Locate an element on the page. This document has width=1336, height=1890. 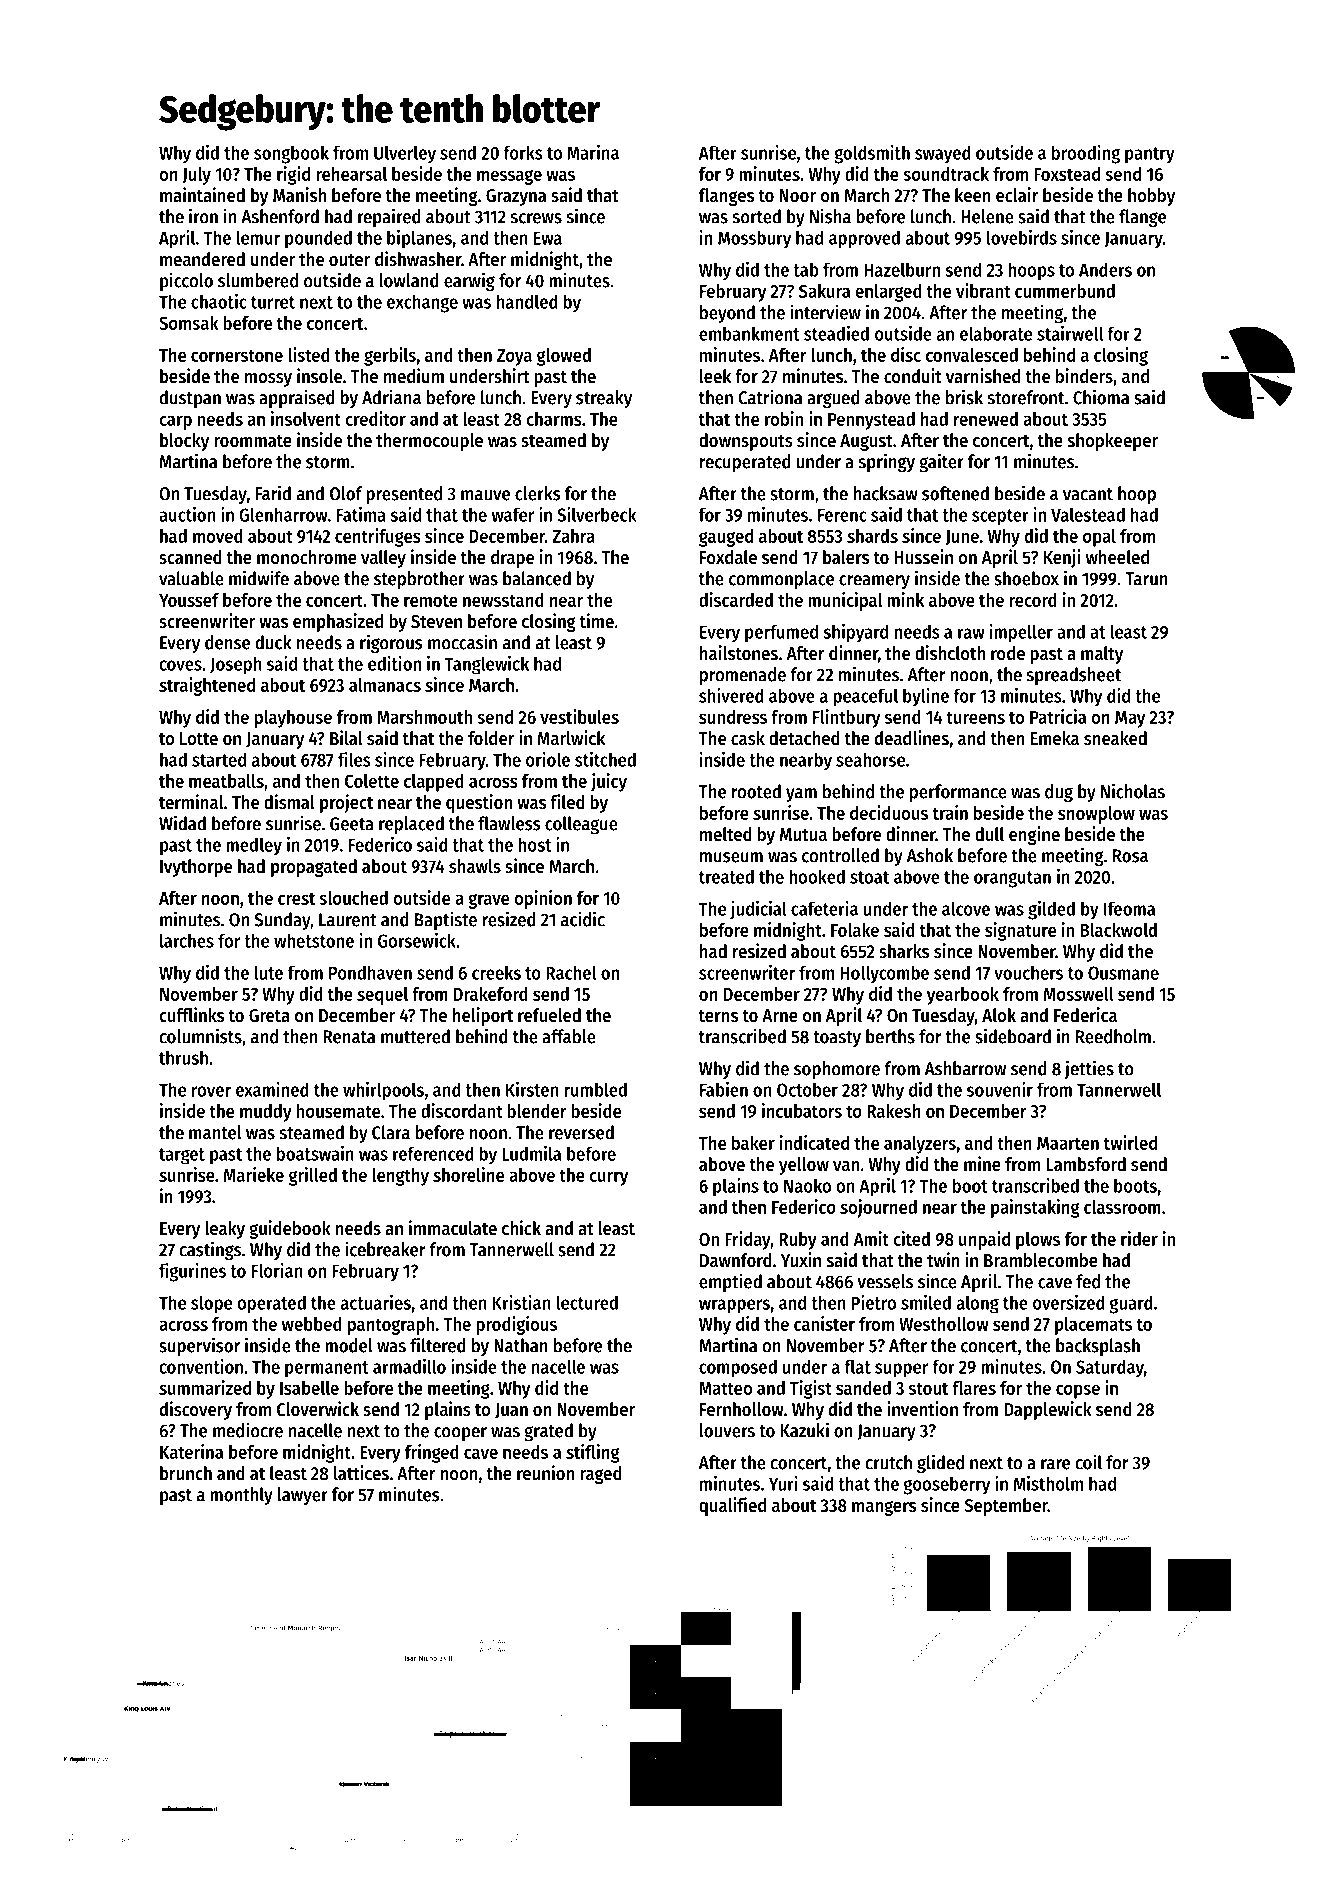
creeks is located at coordinates (496, 972).
